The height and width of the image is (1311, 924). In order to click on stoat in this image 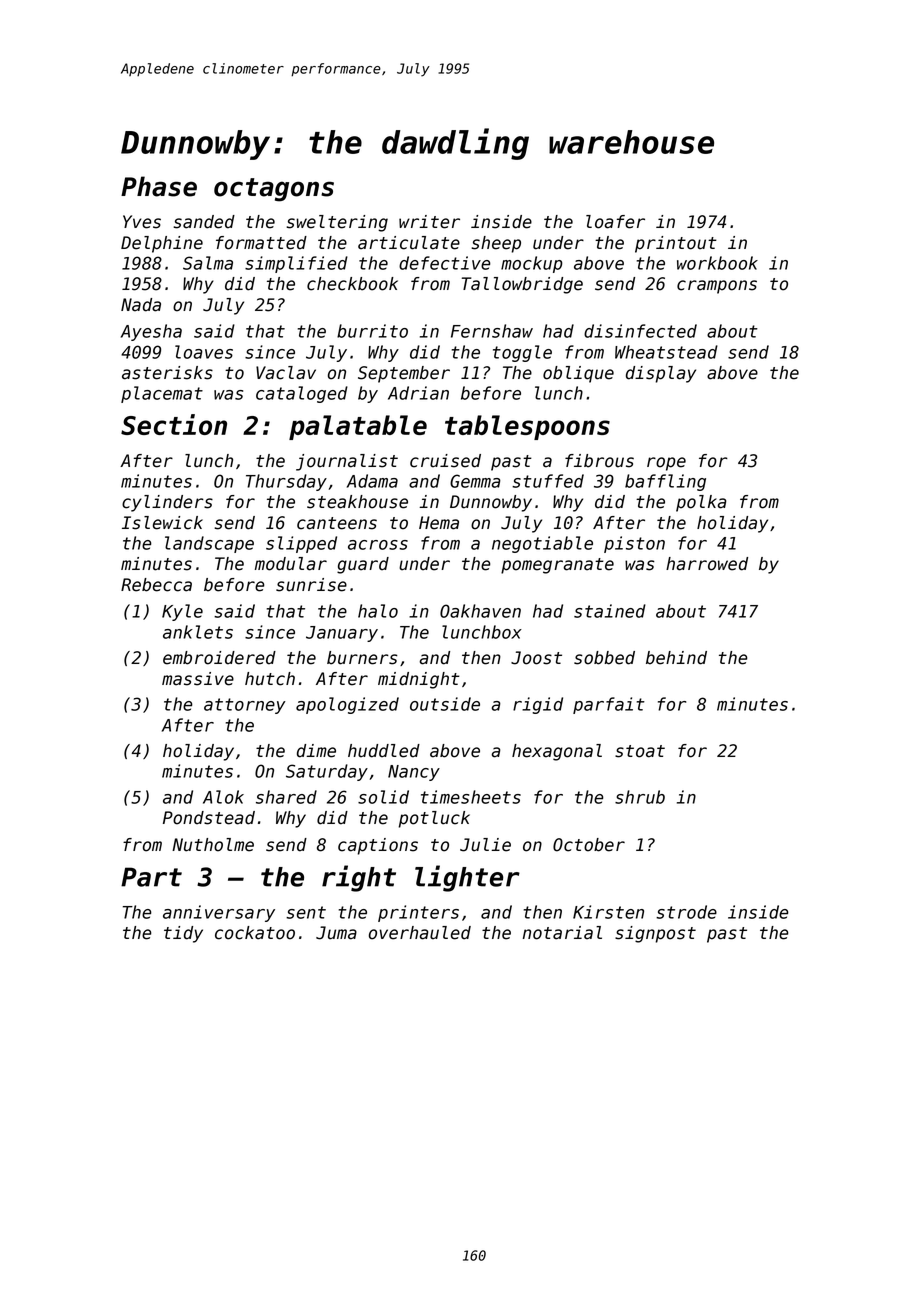, I will do `click(640, 751)`.
